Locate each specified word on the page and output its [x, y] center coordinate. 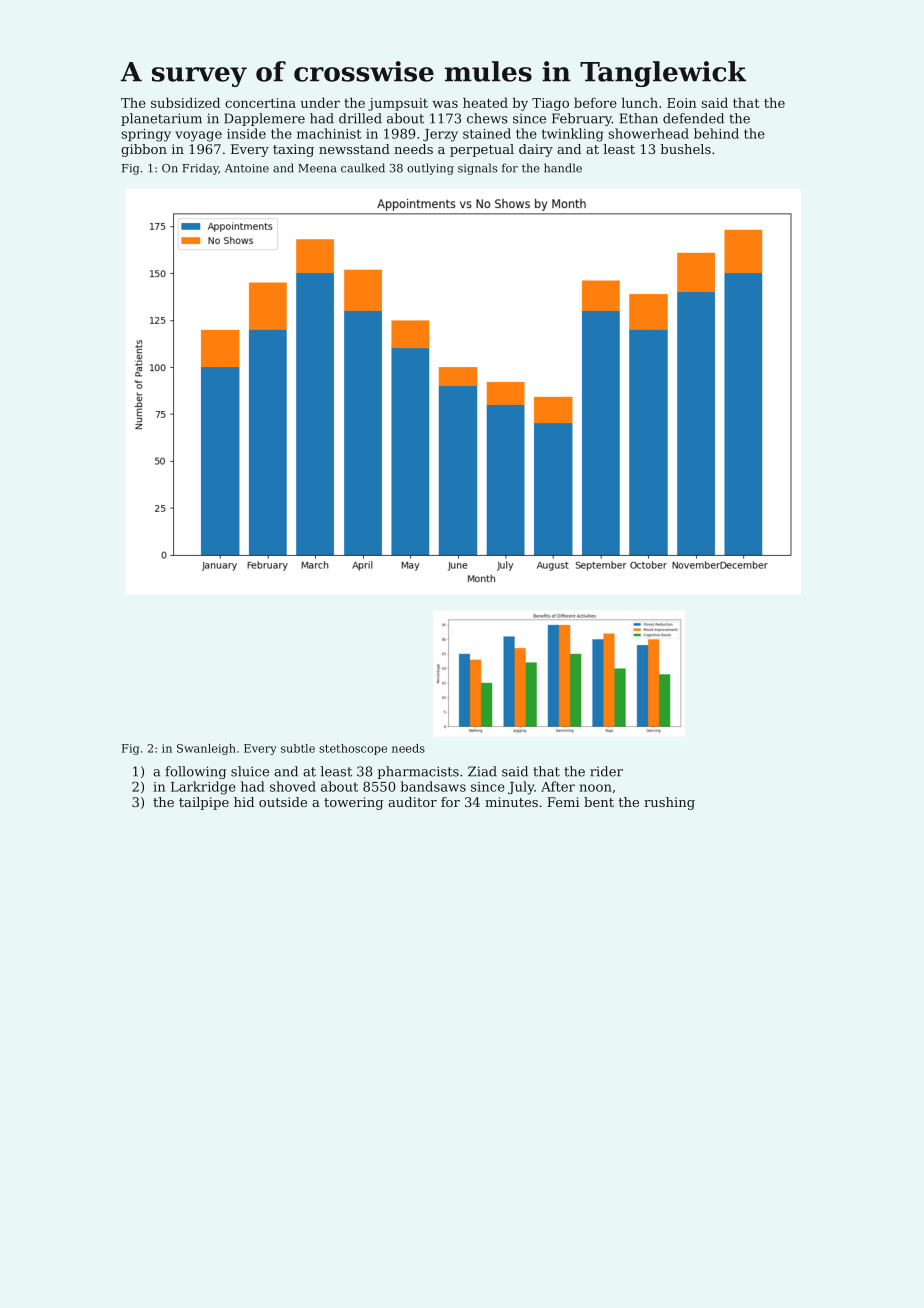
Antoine [247, 168]
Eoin [682, 103]
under [320, 102]
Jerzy [440, 135]
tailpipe [204, 803]
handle [563, 168]
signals [477, 169]
